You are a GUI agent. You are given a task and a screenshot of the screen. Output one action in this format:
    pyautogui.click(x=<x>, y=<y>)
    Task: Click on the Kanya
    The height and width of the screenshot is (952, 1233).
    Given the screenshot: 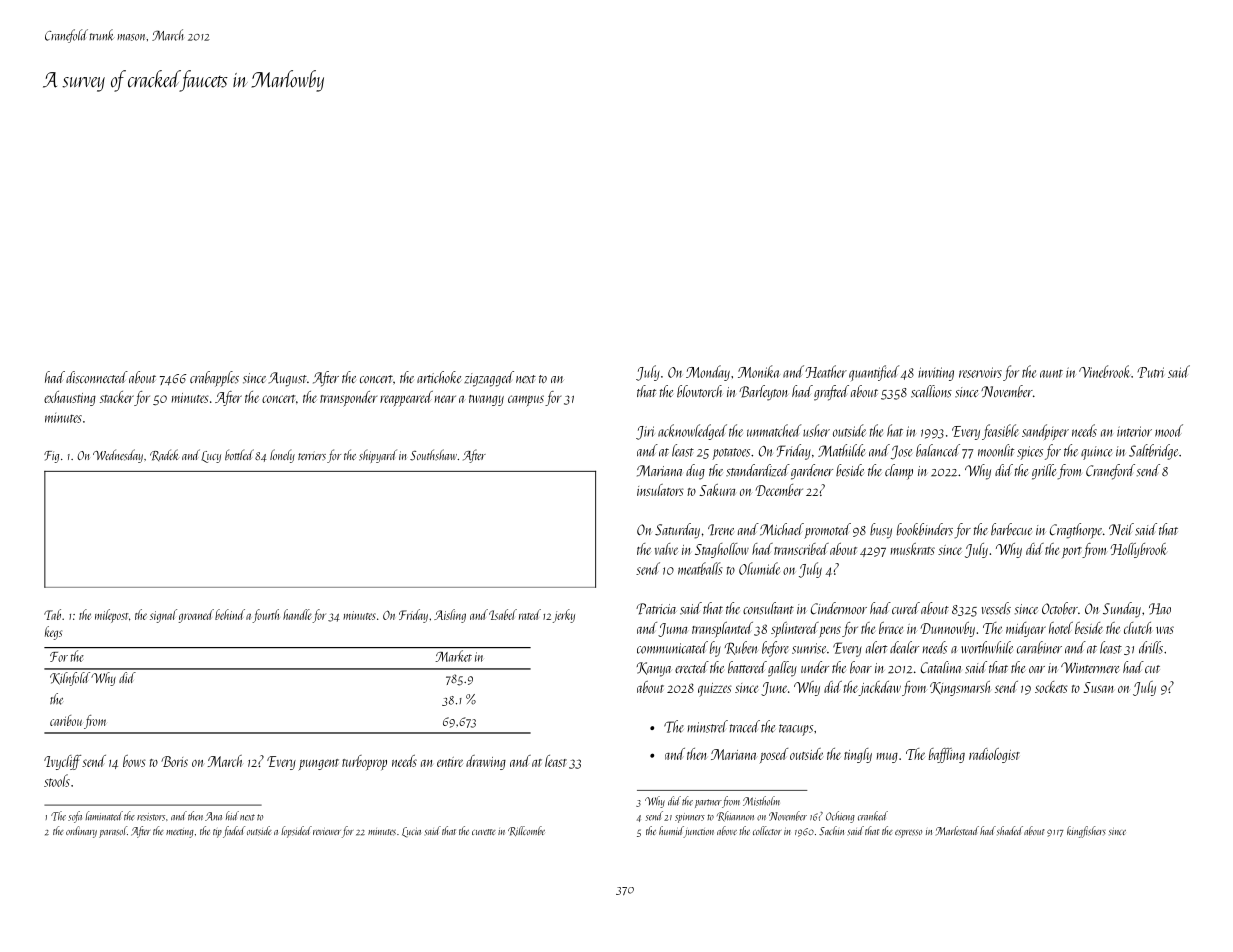 What is the action you would take?
    pyautogui.click(x=654, y=669)
